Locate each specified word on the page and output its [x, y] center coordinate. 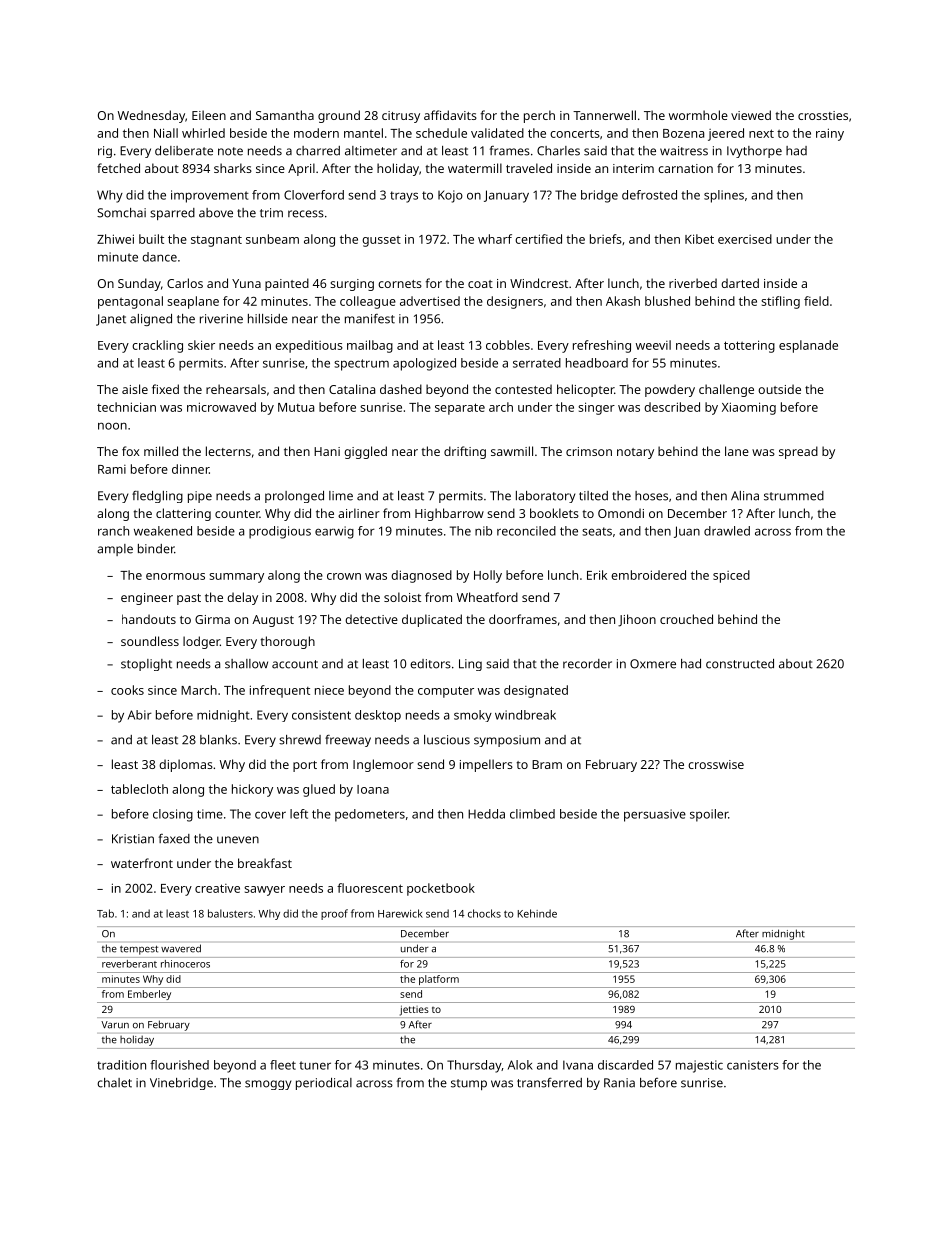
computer [446, 692]
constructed [740, 664]
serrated [537, 363]
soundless [150, 641]
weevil [653, 345]
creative [217, 888]
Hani [327, 451]
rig [105, 152]
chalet [114, 1083]
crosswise [716, 764]
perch [539, 116]
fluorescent [370, 888]
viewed [751, 115]
